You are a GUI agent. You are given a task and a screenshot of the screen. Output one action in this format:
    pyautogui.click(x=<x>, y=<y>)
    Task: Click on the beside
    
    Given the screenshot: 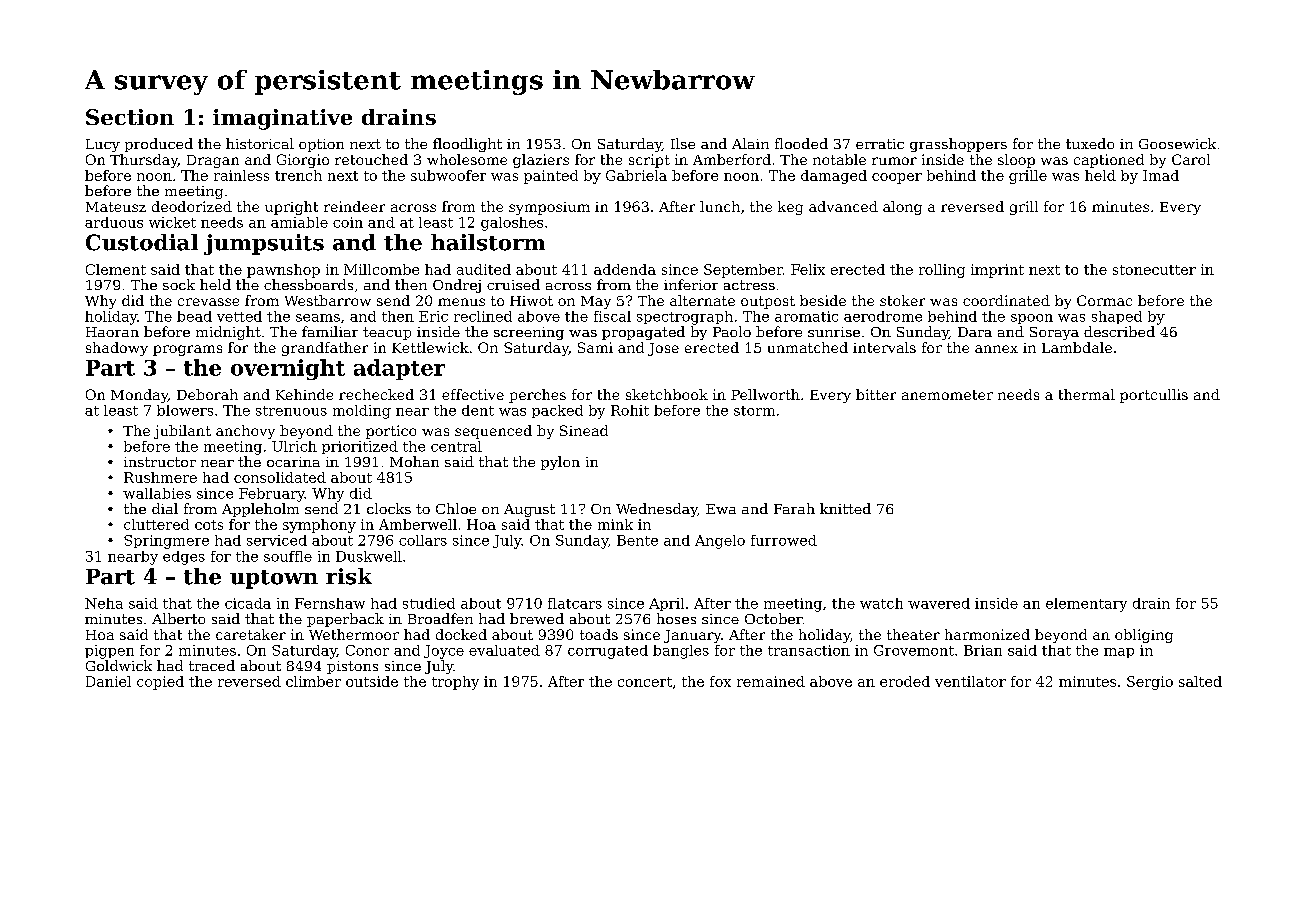 What is the action you would take?
    pyautogui.click(x=823, y=300)
